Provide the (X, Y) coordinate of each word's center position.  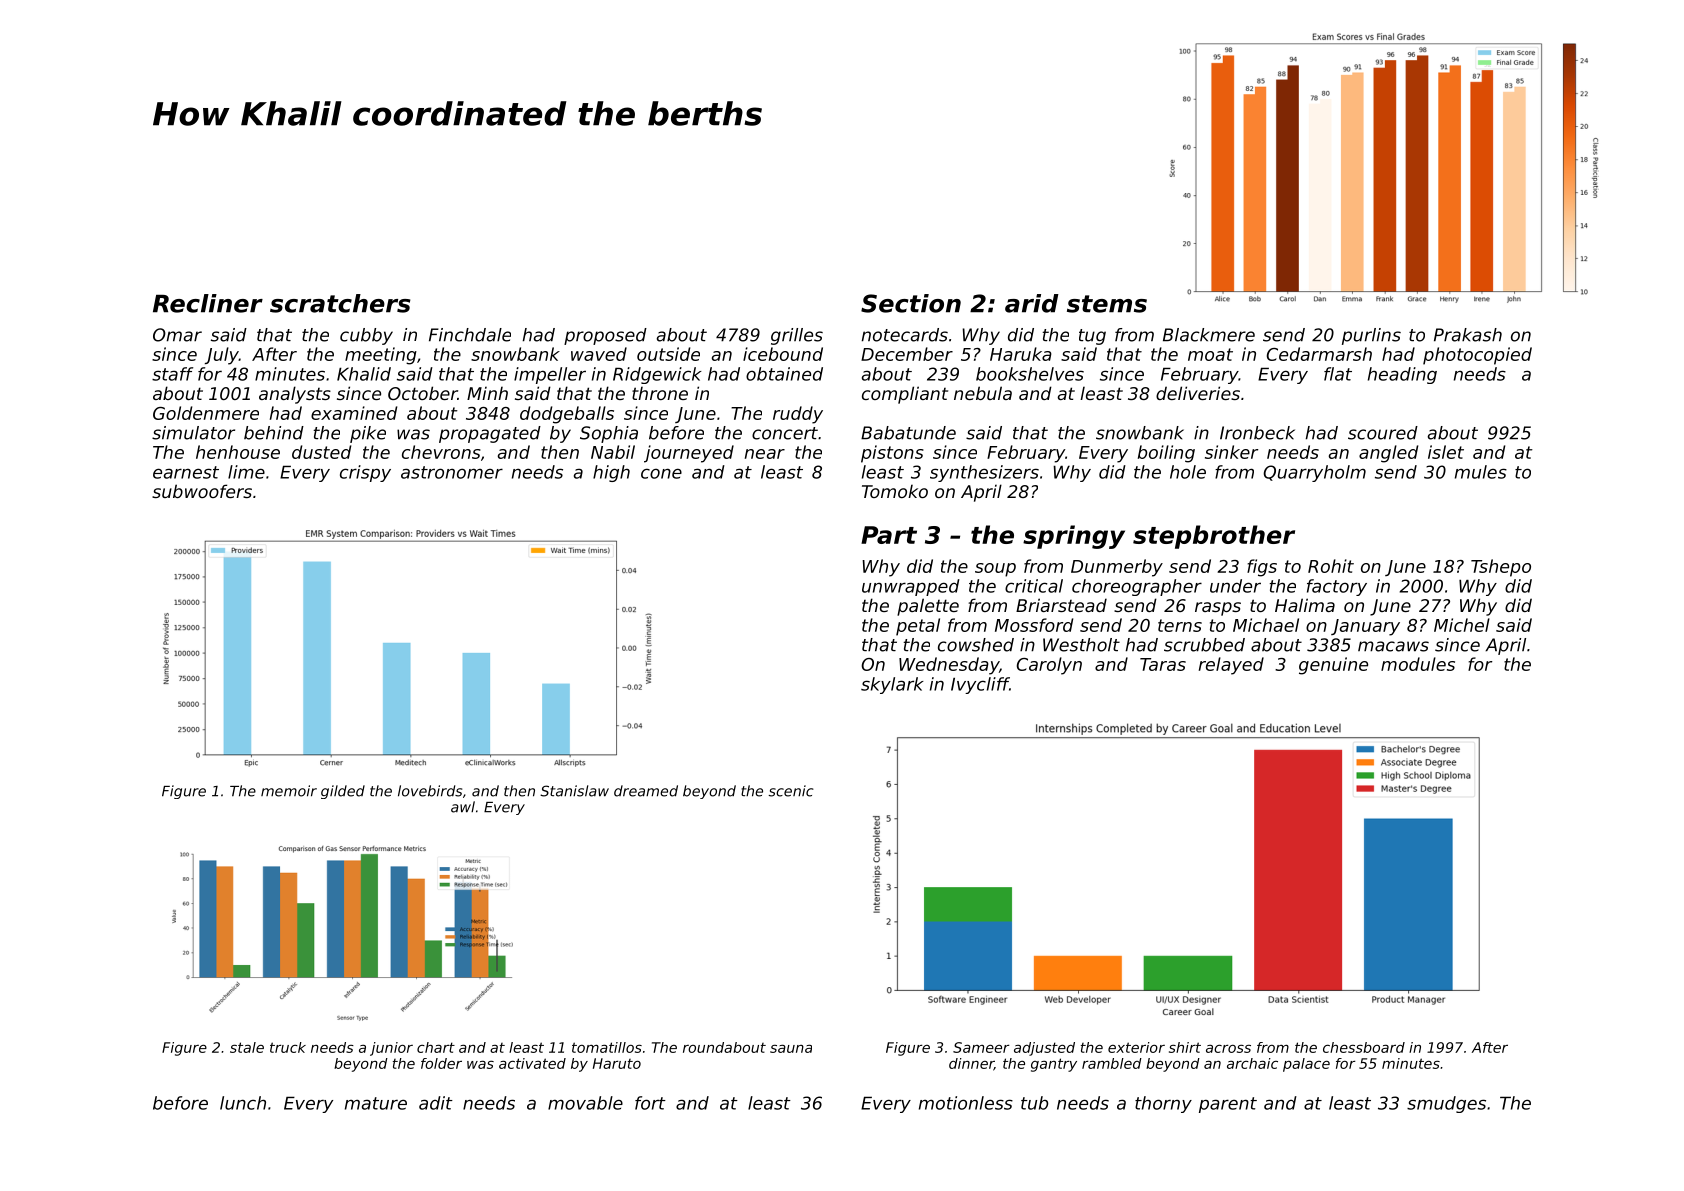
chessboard (1364, 1047)
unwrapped (911, 587)
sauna (791, 1048)
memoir (289, 791)
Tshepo (1501, 568)
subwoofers (202, 491)
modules (1418, 664)
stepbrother (1214, 537)
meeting (381, 356)
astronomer (452, 472)
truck (288, 1047)
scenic (791, 791)
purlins (1371, 336)
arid (1032, 303)
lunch (243, 1103)
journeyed (689, 454)
